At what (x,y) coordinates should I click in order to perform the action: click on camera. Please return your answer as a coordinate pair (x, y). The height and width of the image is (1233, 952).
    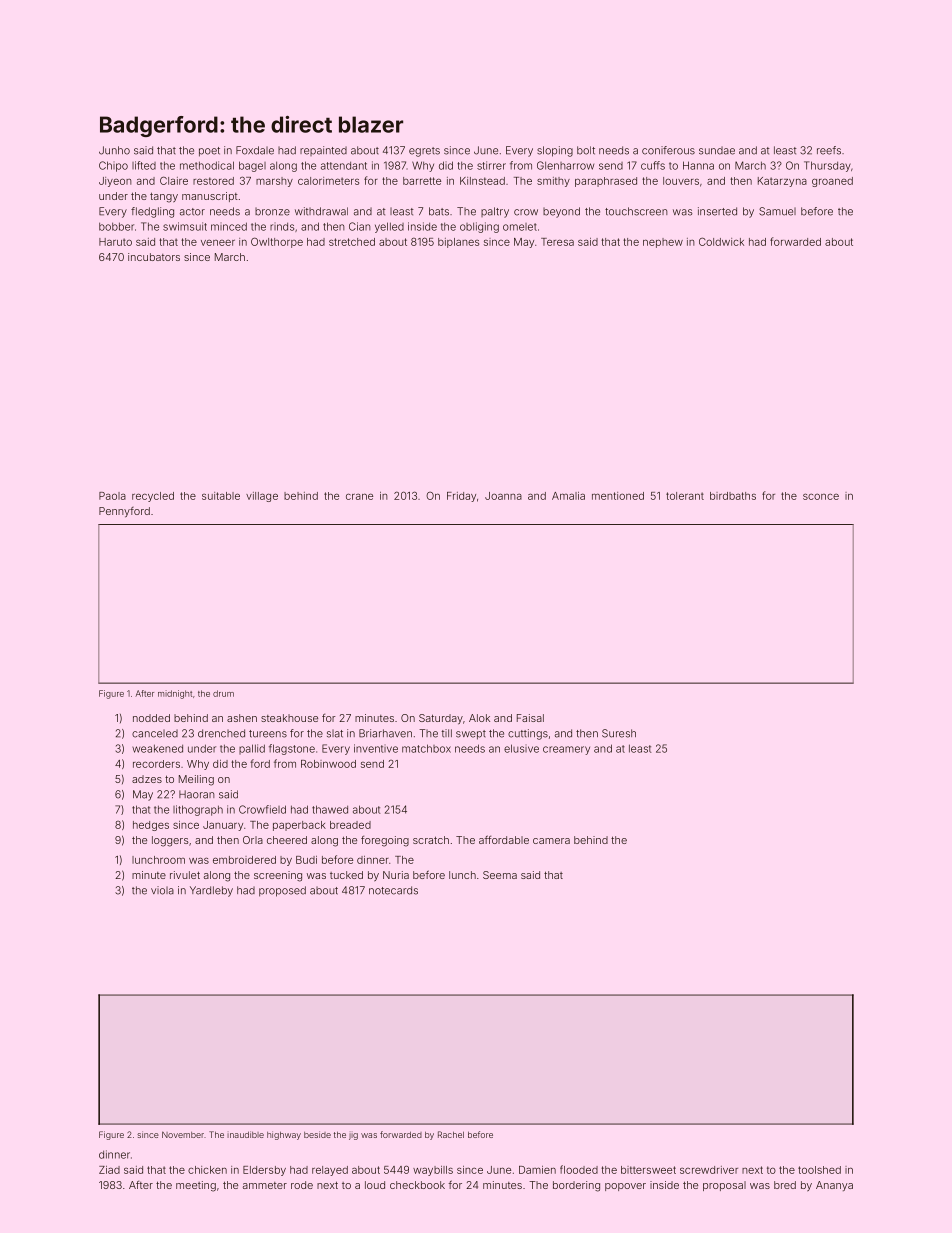
    Looking at the image, I should click on (551, 841).
